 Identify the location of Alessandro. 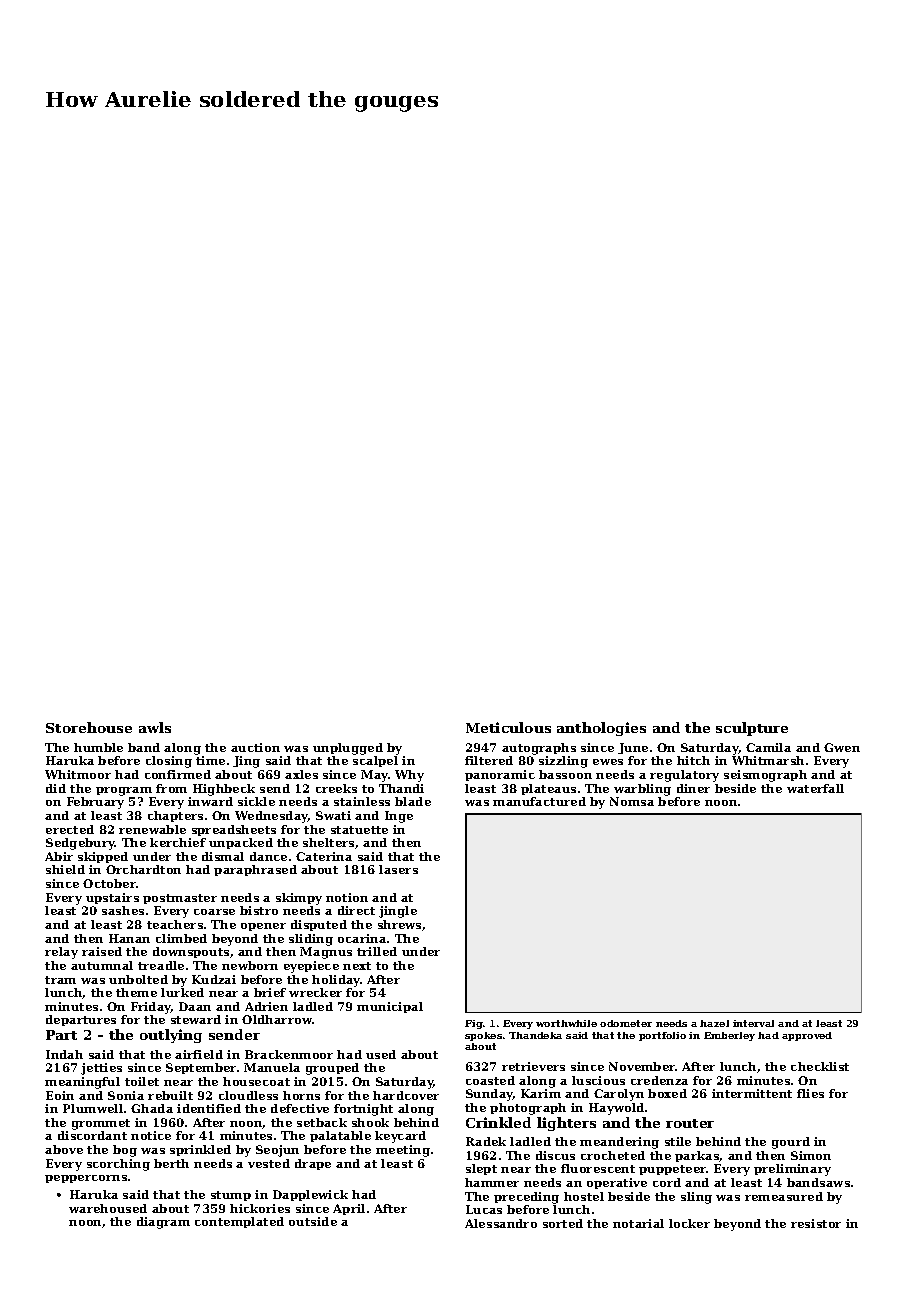
(501, 1223).
